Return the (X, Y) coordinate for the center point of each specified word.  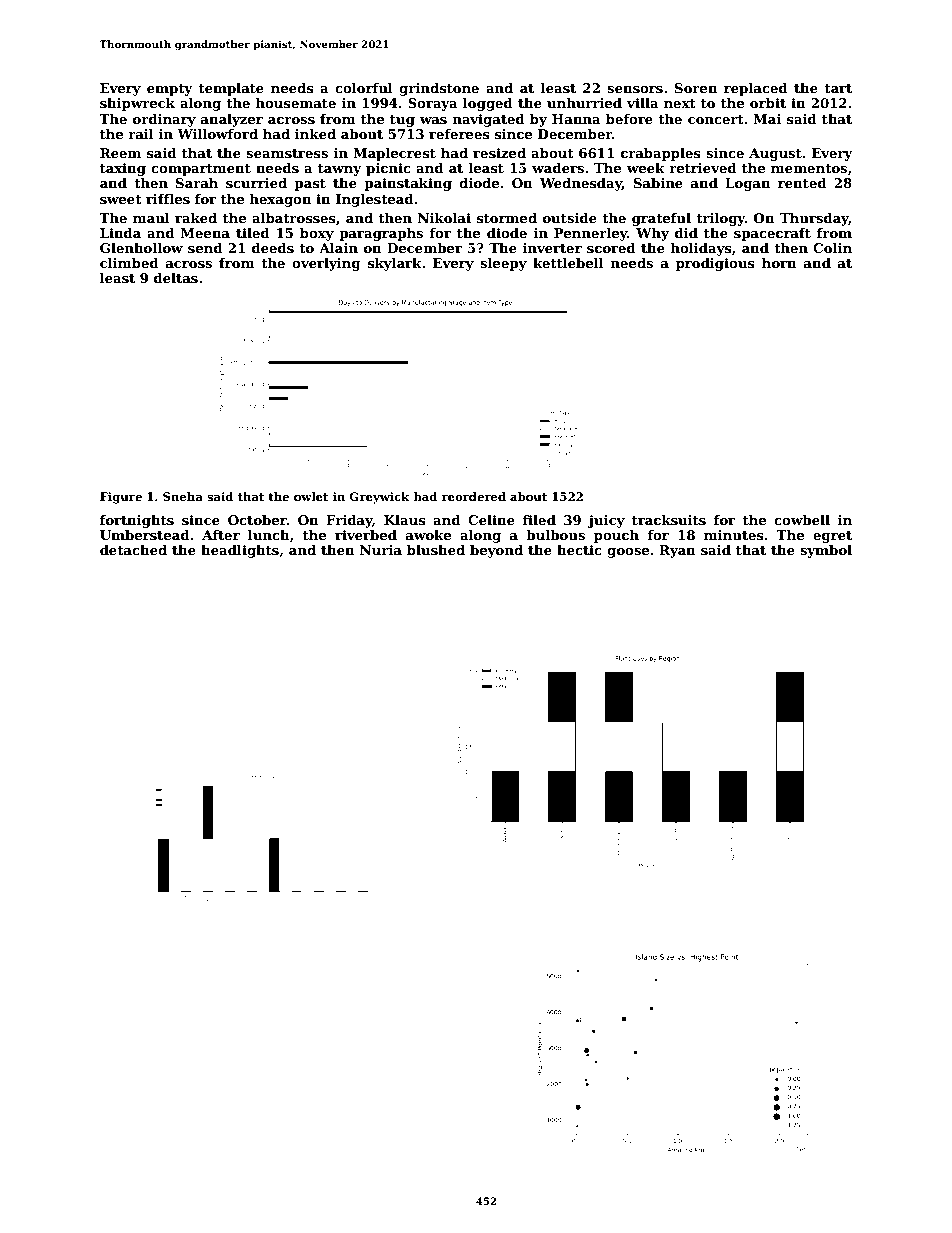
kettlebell (568, 263)
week (646, 168)
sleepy (503, 264)
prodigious (715, 264)
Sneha (183, 496)
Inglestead (375, 200)
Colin (832, 248)
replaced (756, 89)
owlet (311, 496)
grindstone (439, 89)
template (231, 89)
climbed (129, 263)
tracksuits (669, 520)
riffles (168, 199)
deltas (176, 278)
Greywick (379, 498)
